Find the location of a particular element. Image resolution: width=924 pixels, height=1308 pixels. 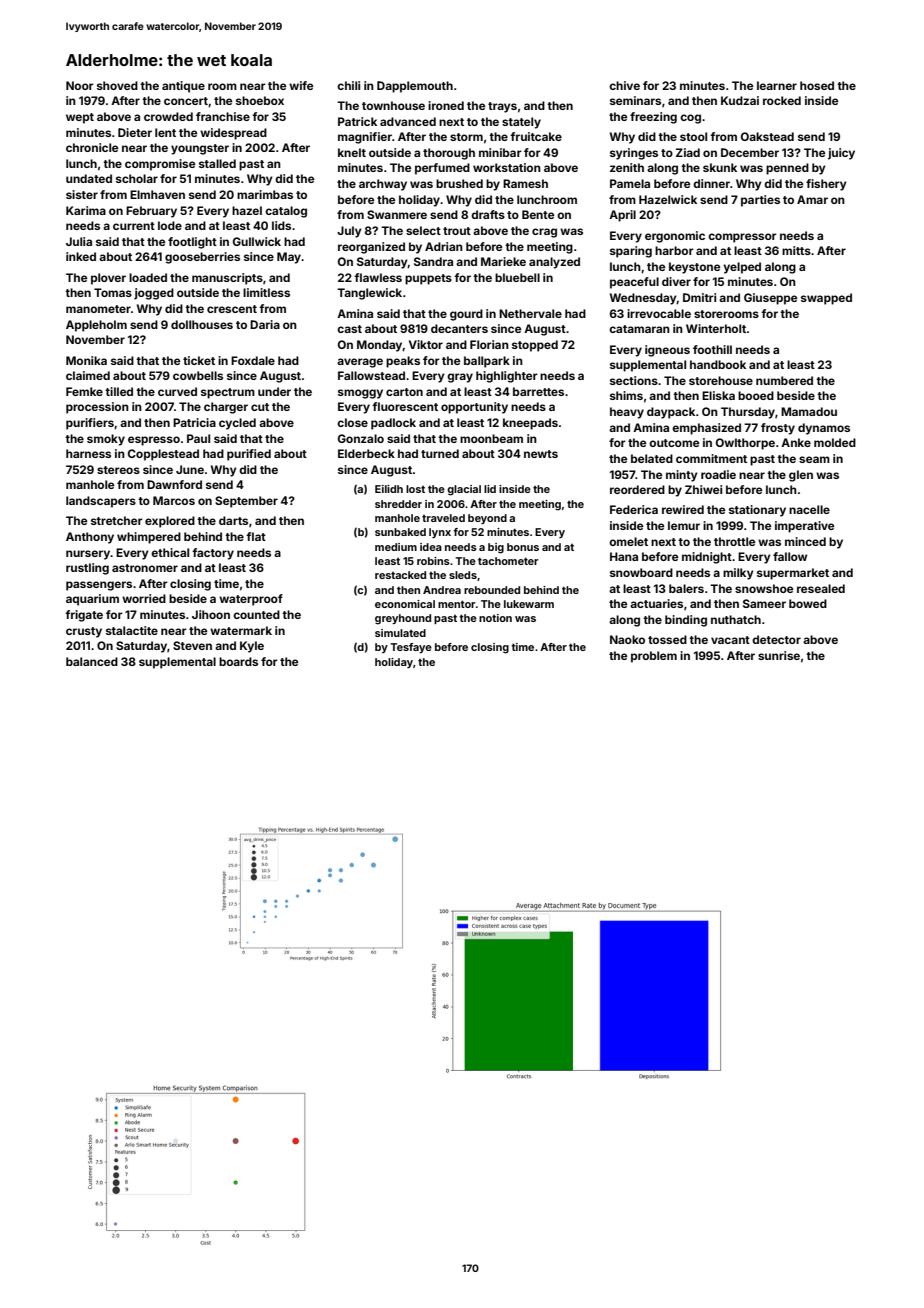

mentor is located at coordinates (456, 604).
